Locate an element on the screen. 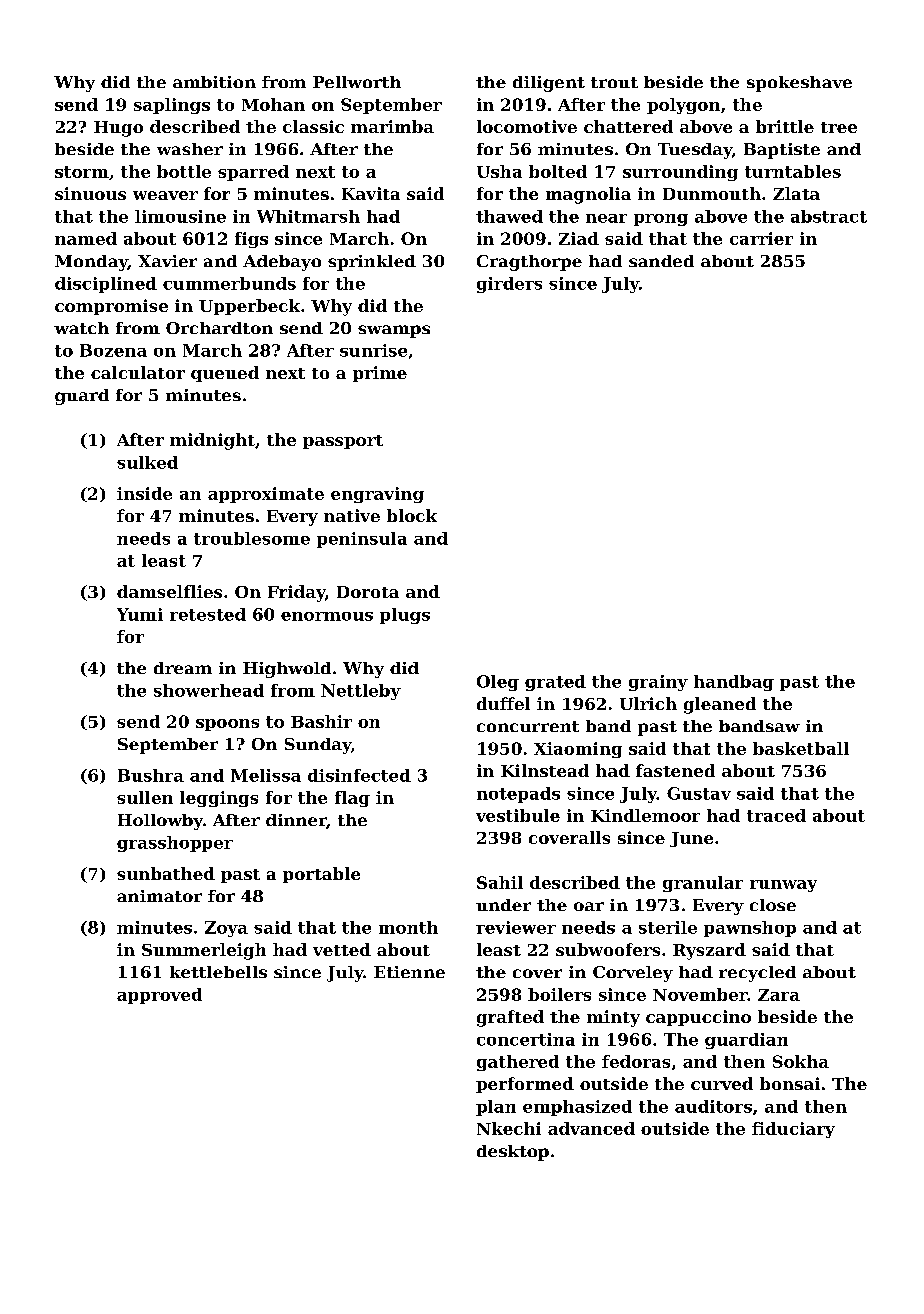  approved is located at coordinates (159, 996).
